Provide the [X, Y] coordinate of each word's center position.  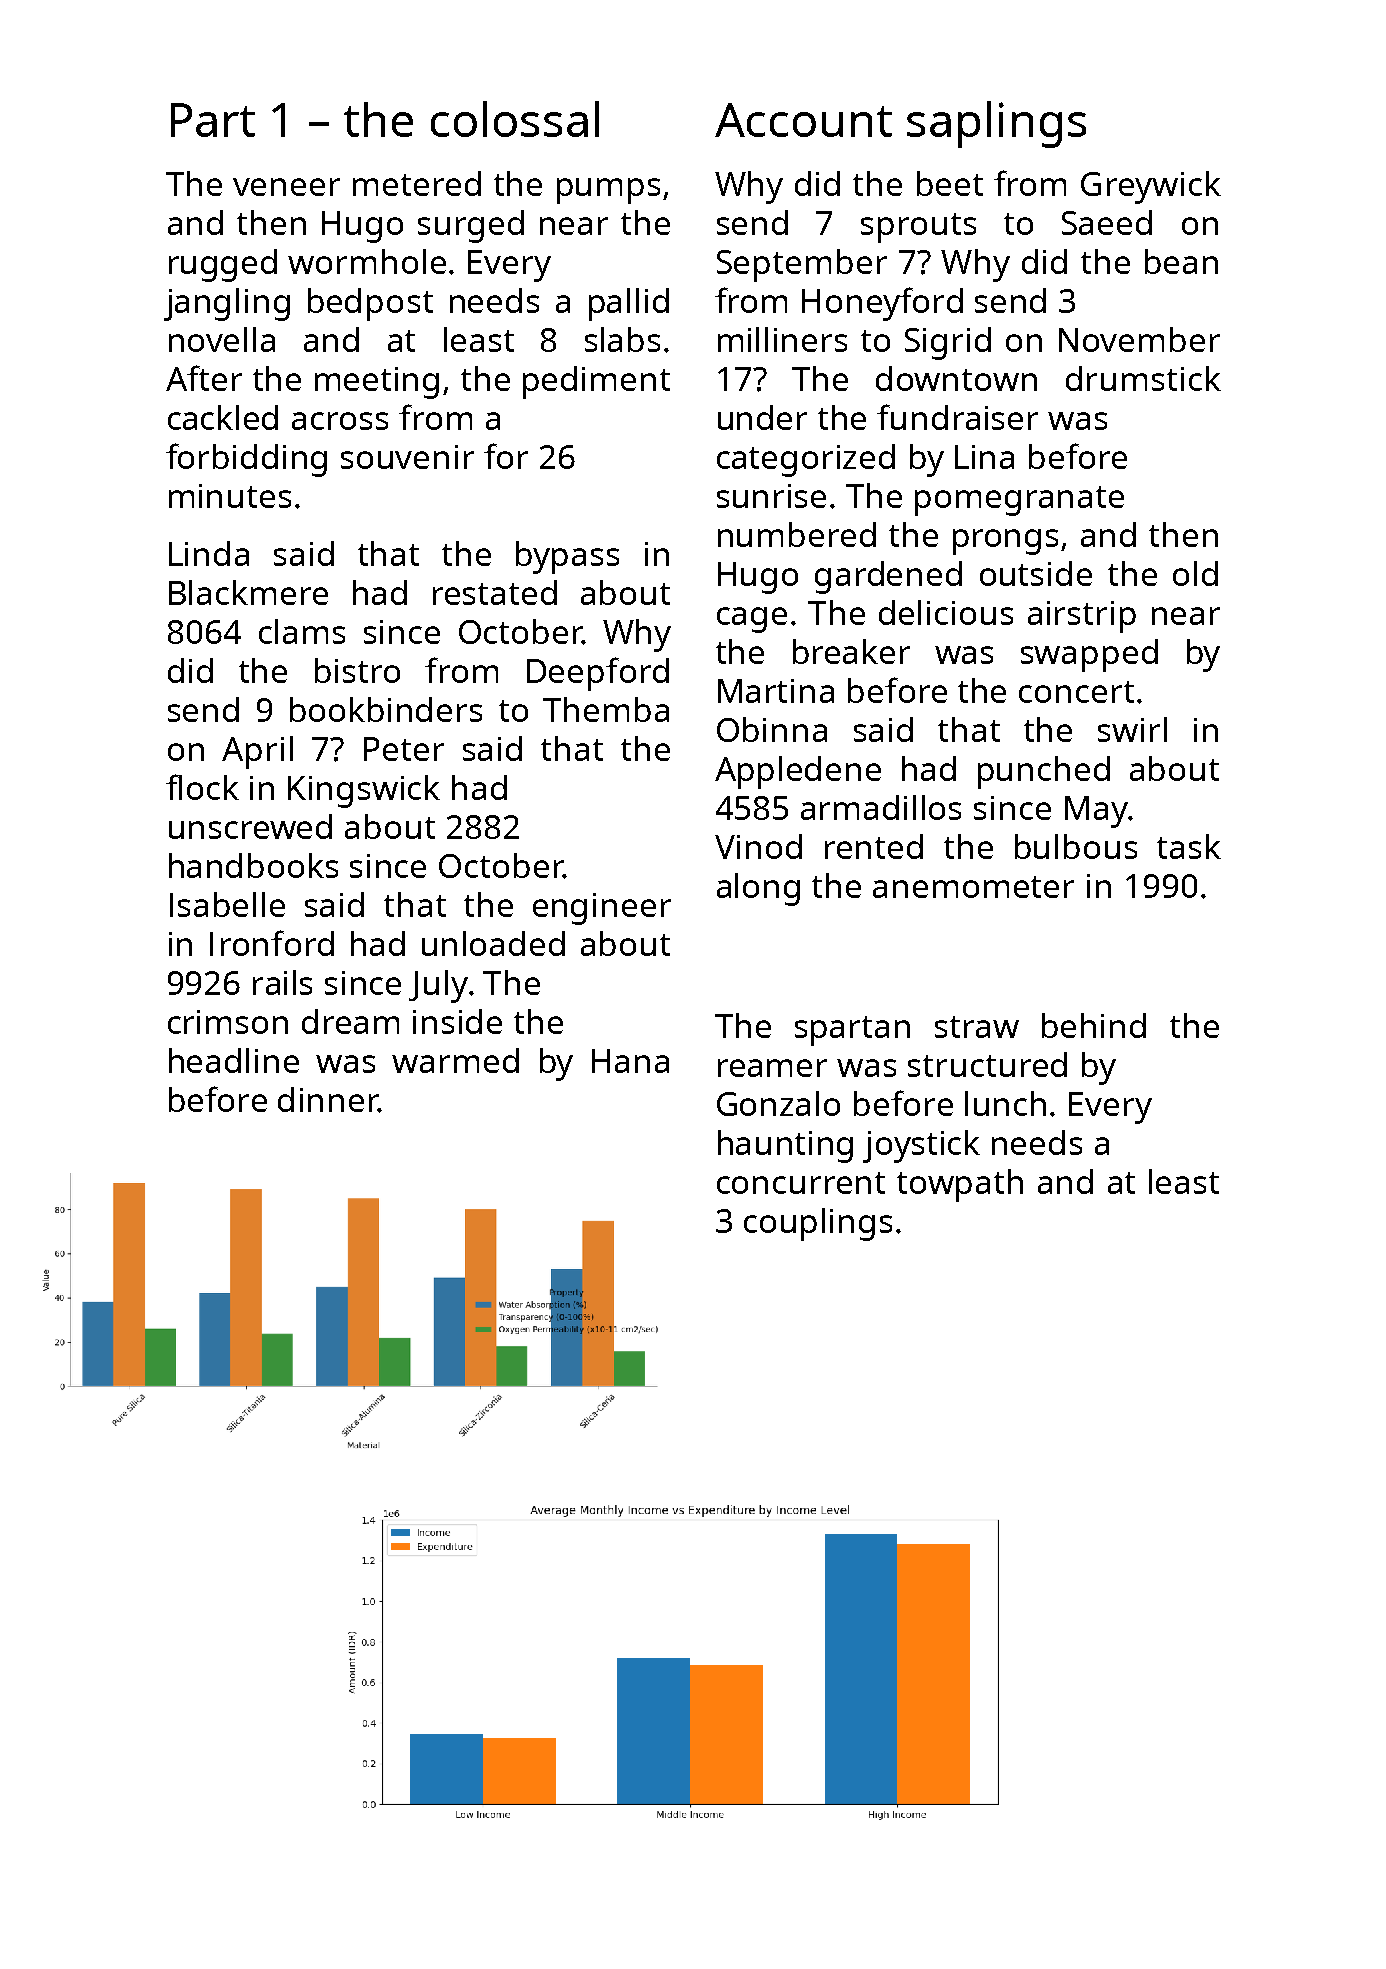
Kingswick [364, 791]
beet [950, 183]
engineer [602, 909]
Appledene [798, 772]
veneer [286, 187]
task [1189, 846]
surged [471, 226]
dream [350, 1021]
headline [234, 1060]
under [762, 417]
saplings [996, 124]
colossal [515, 119]
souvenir [407, 457]
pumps [608, 191]
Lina [984, 457]
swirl [1132, 729]
